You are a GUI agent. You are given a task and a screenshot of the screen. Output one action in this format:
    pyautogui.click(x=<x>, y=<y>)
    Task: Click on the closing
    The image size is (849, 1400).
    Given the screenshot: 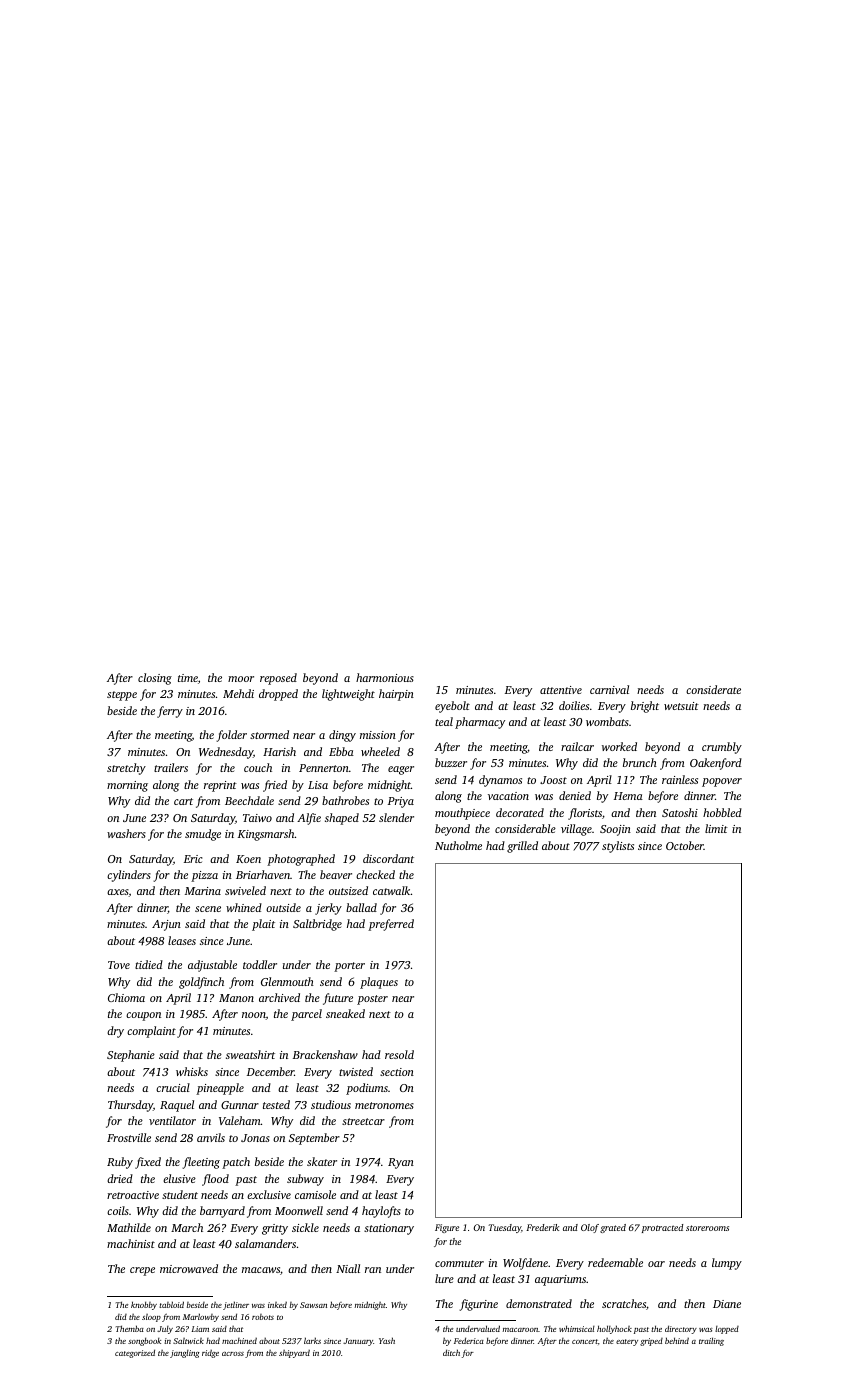 What is the action you would take?
    pyautogui.click(x=155, y=679)
